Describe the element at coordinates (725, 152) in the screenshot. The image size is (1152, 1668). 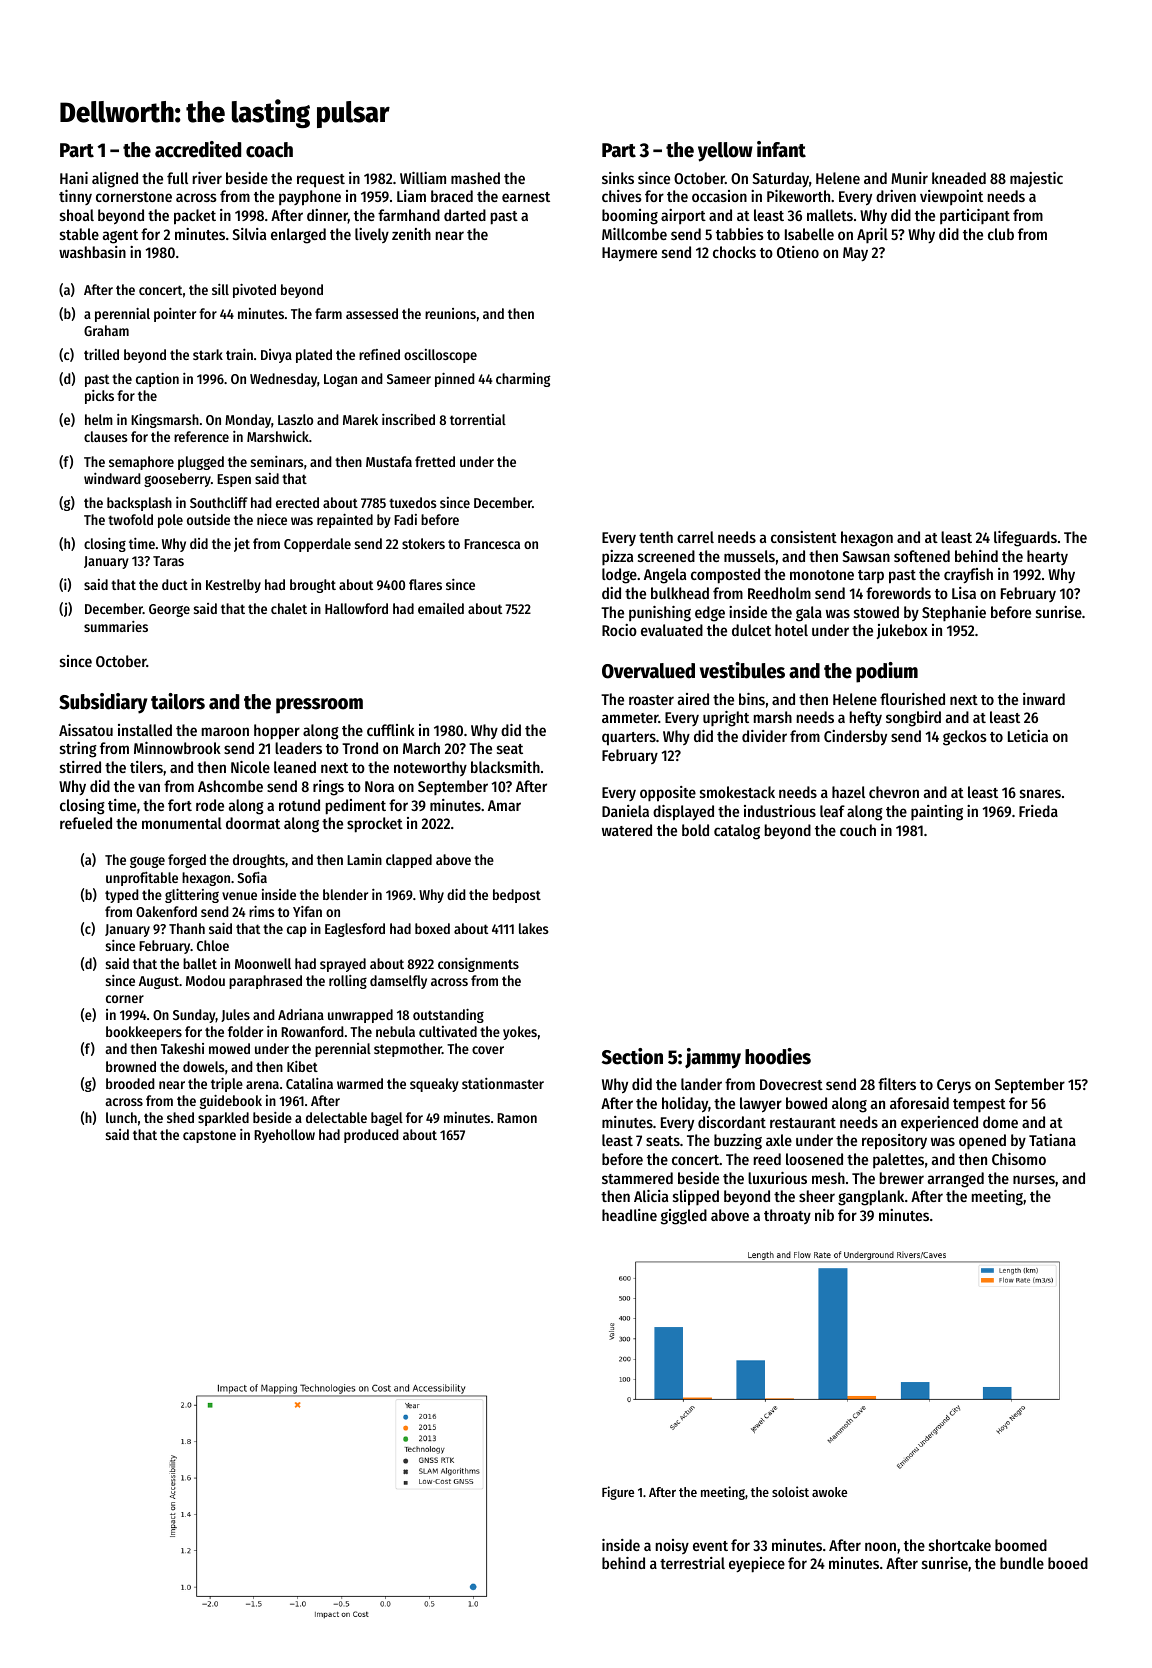
I see `yellow` at that location.
